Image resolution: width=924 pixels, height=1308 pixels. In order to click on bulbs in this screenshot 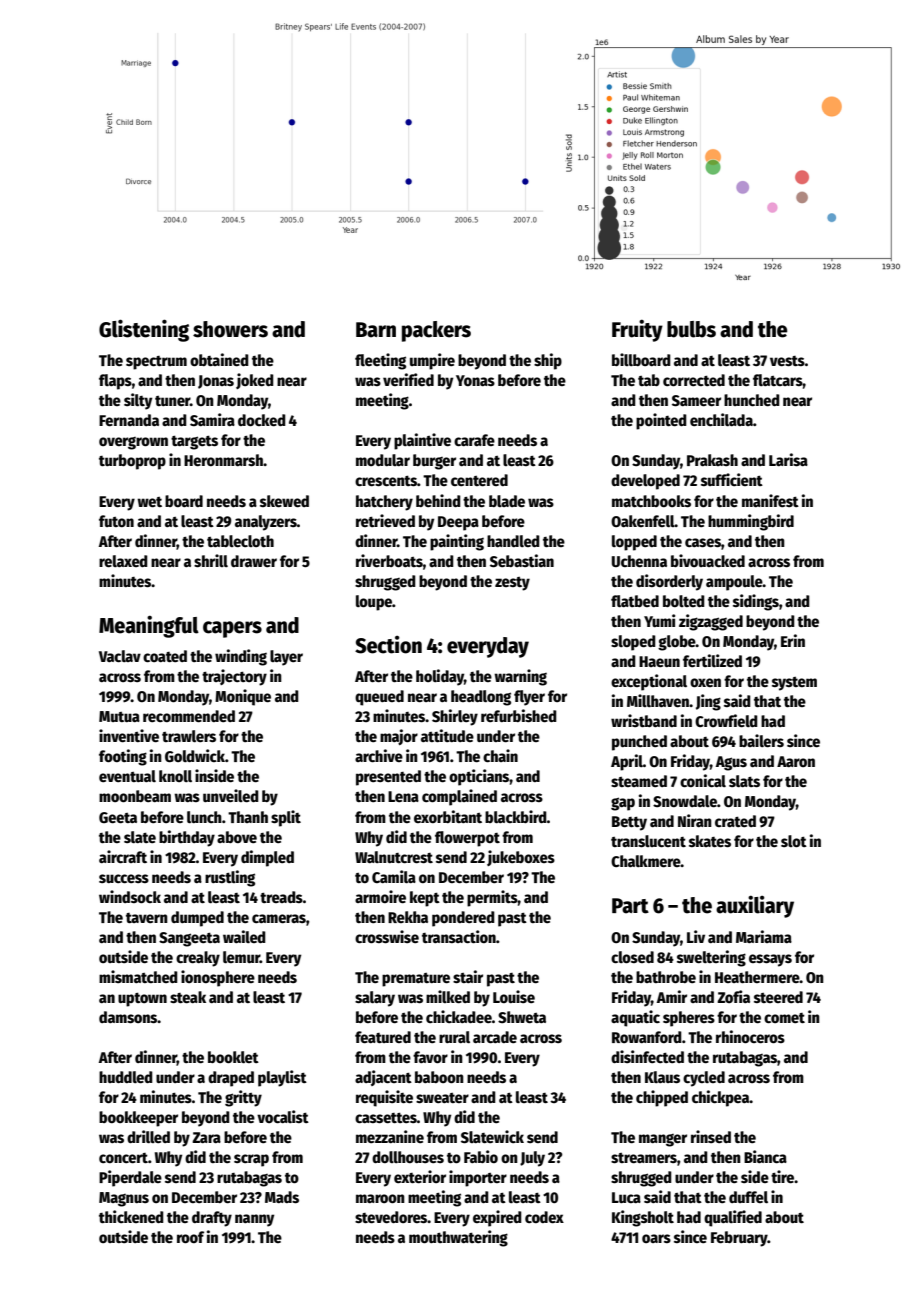, I will do `click(691, 329)`.
